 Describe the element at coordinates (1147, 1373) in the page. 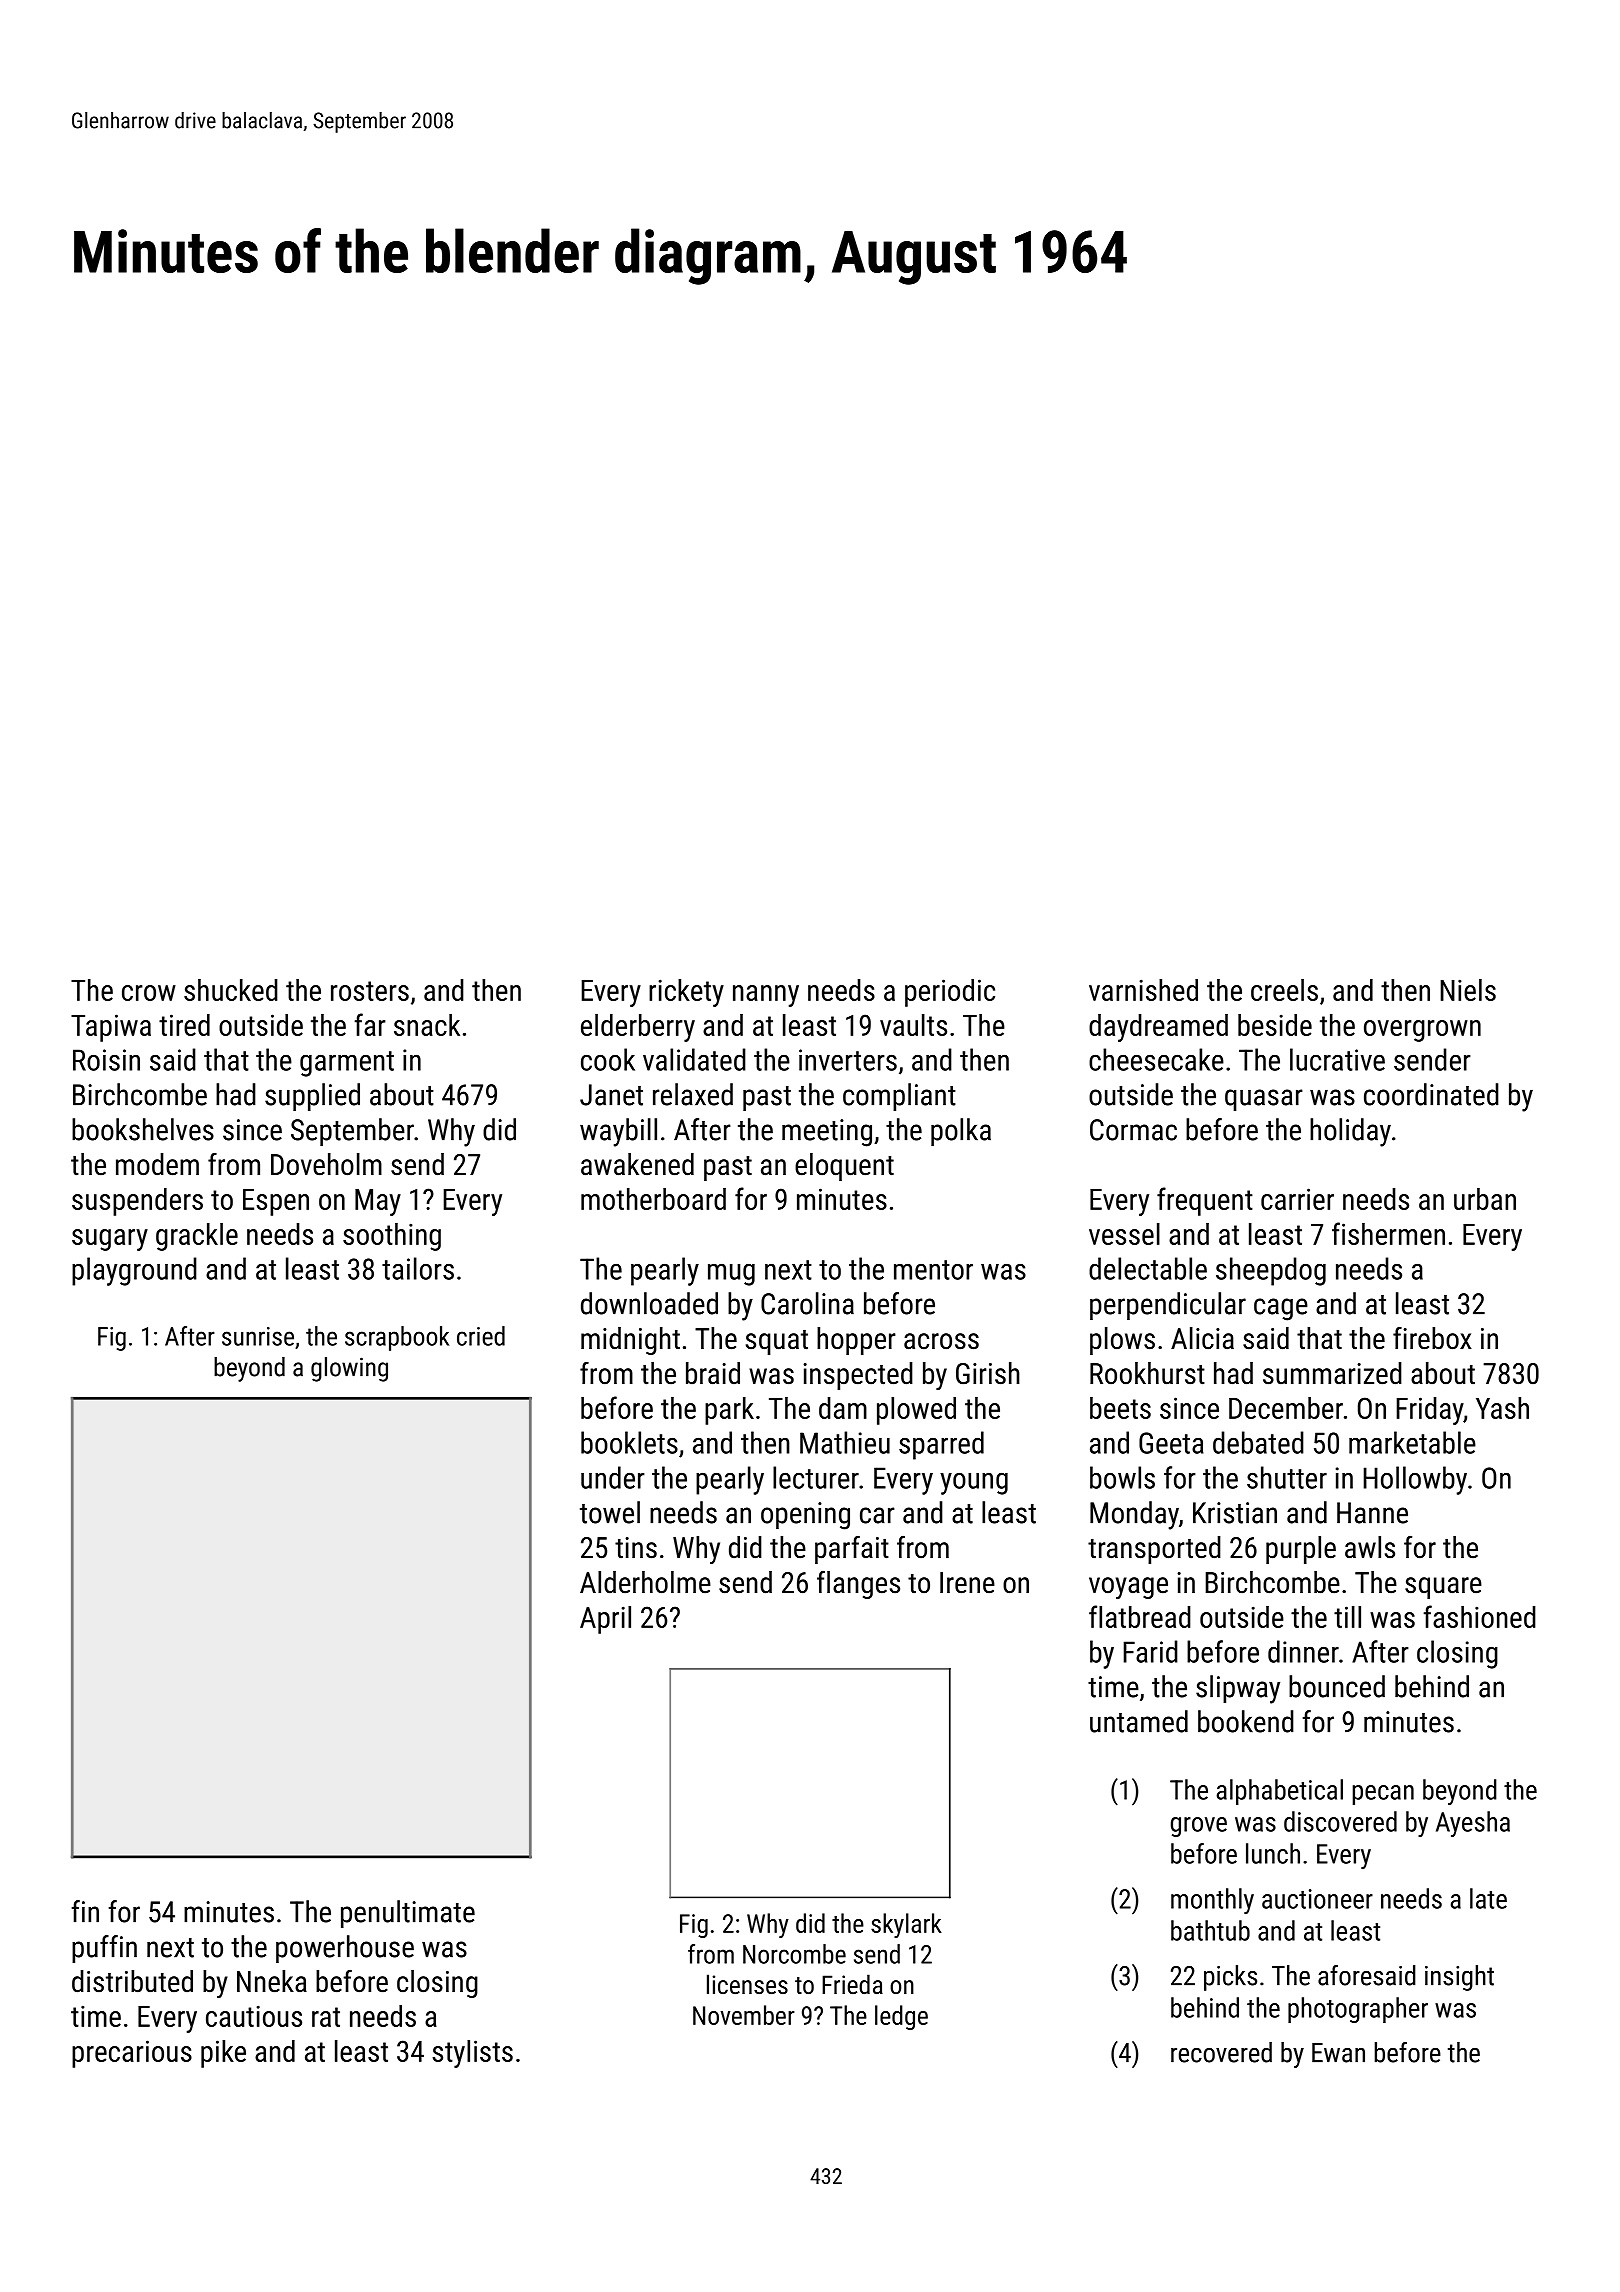

I see `Rookhurst` at that location.
